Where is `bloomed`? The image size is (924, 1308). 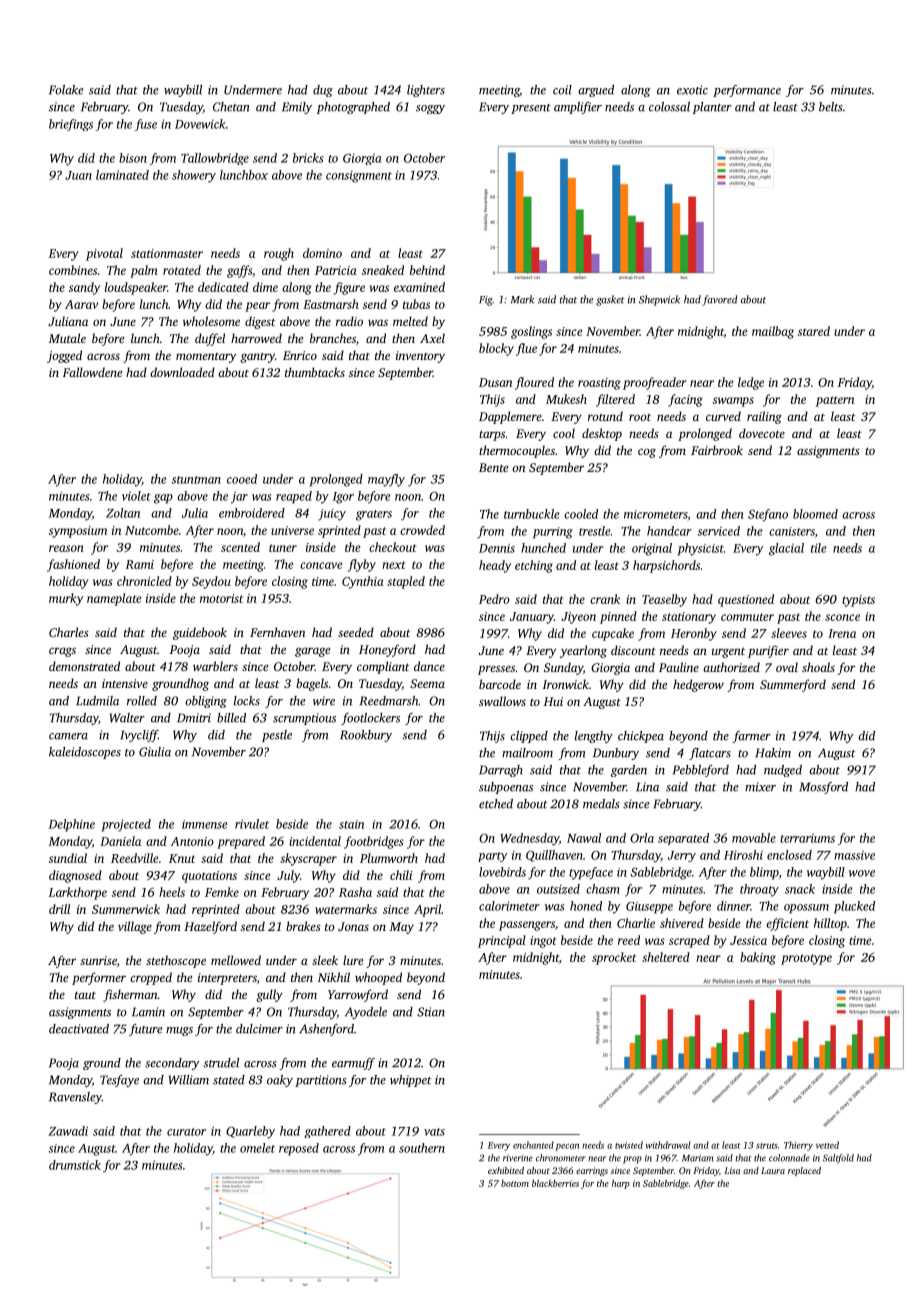 bloomed is located at coordinates (815, 514).
